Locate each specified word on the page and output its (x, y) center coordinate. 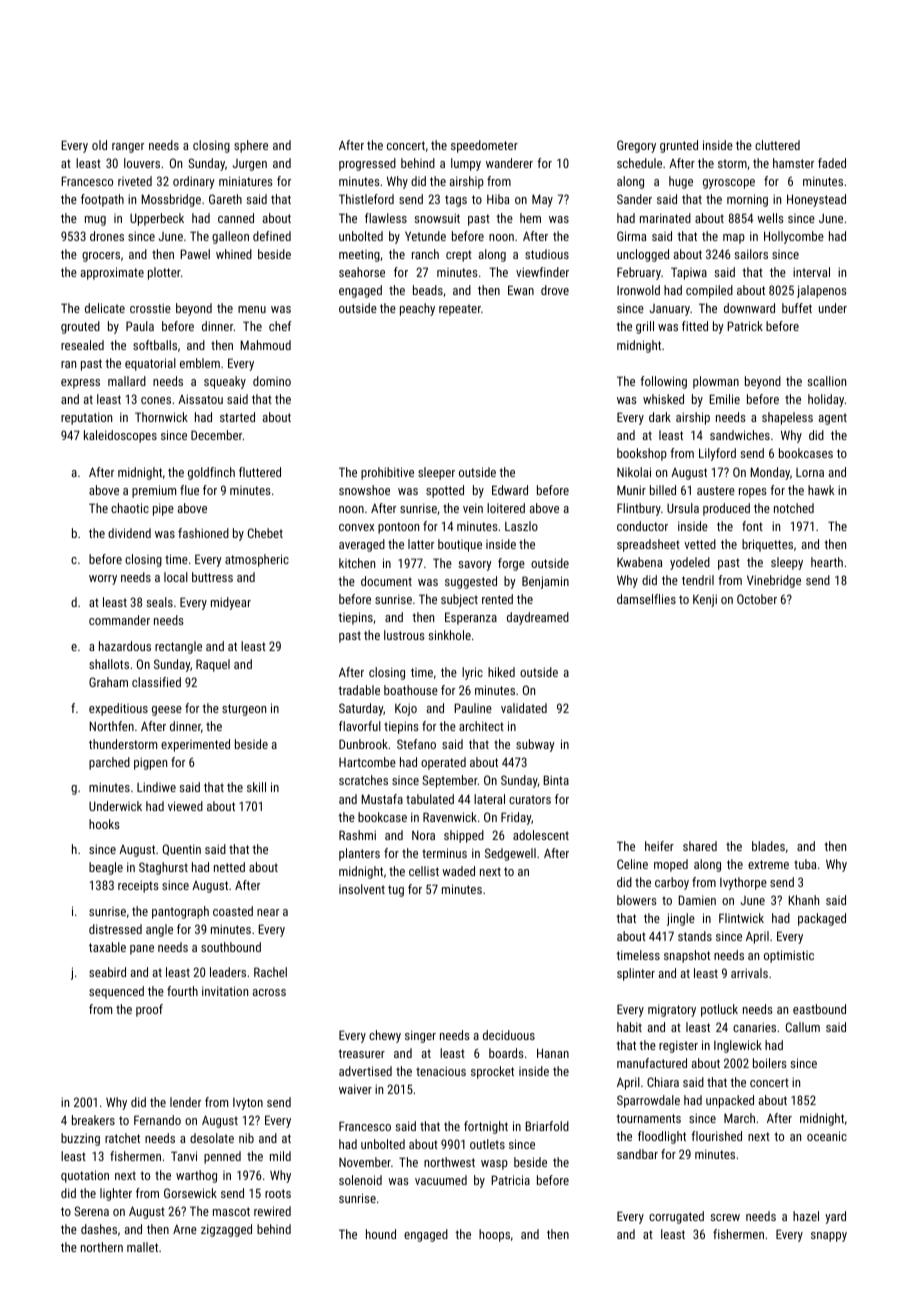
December (217, 435)
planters (359, 854)
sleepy (787, 563)
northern (102, 1247)
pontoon (398, 528)
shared (700, 846)
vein (473, 508)
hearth (827, 562)
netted (229, 867)
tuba (805, 864)
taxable (107, 947)
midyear (231, 603)
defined (272, 236)
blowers (637, 900)
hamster (793, 163)
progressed (367, 164)
